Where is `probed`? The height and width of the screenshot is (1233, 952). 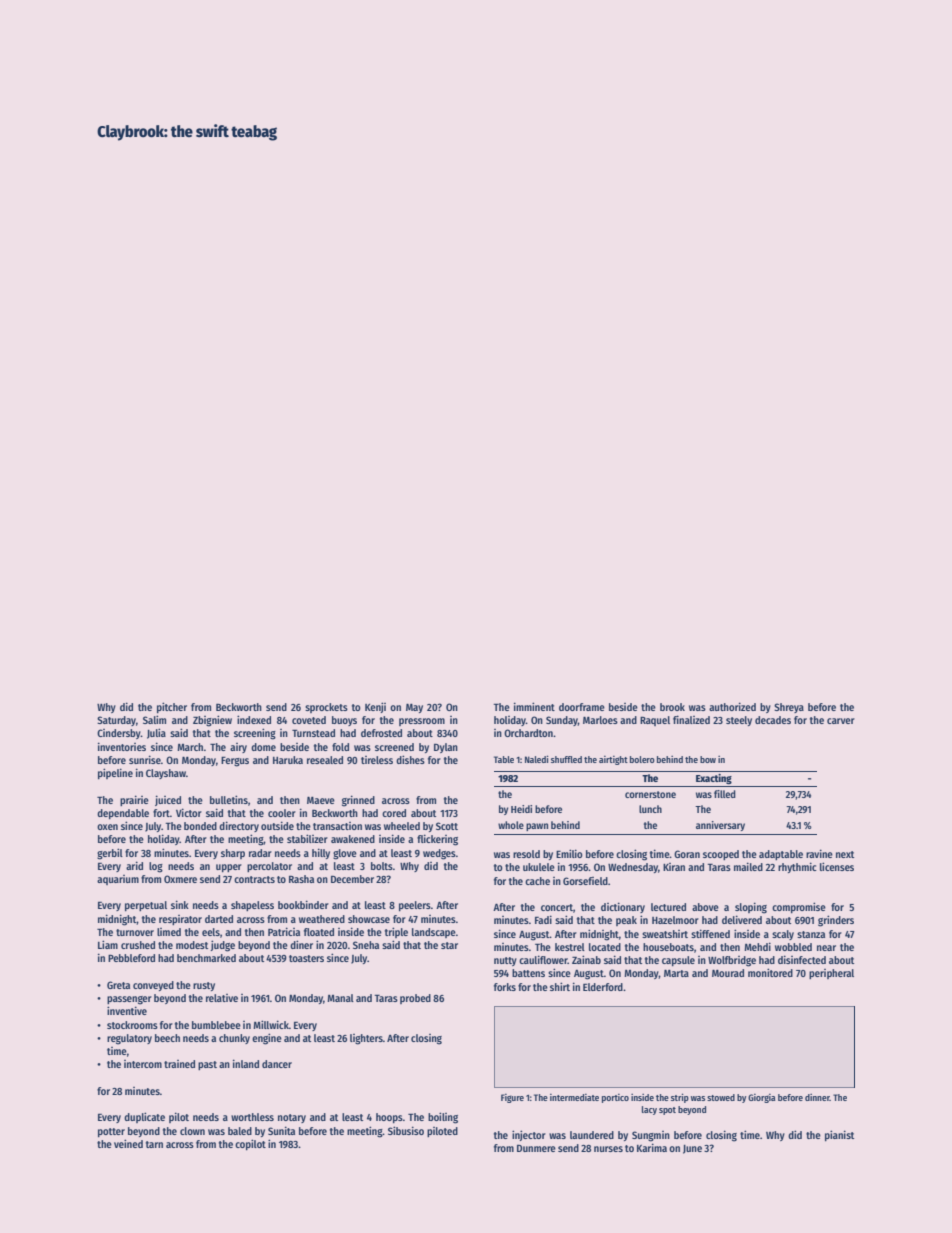
probed is located at coordinates (415, 999).
